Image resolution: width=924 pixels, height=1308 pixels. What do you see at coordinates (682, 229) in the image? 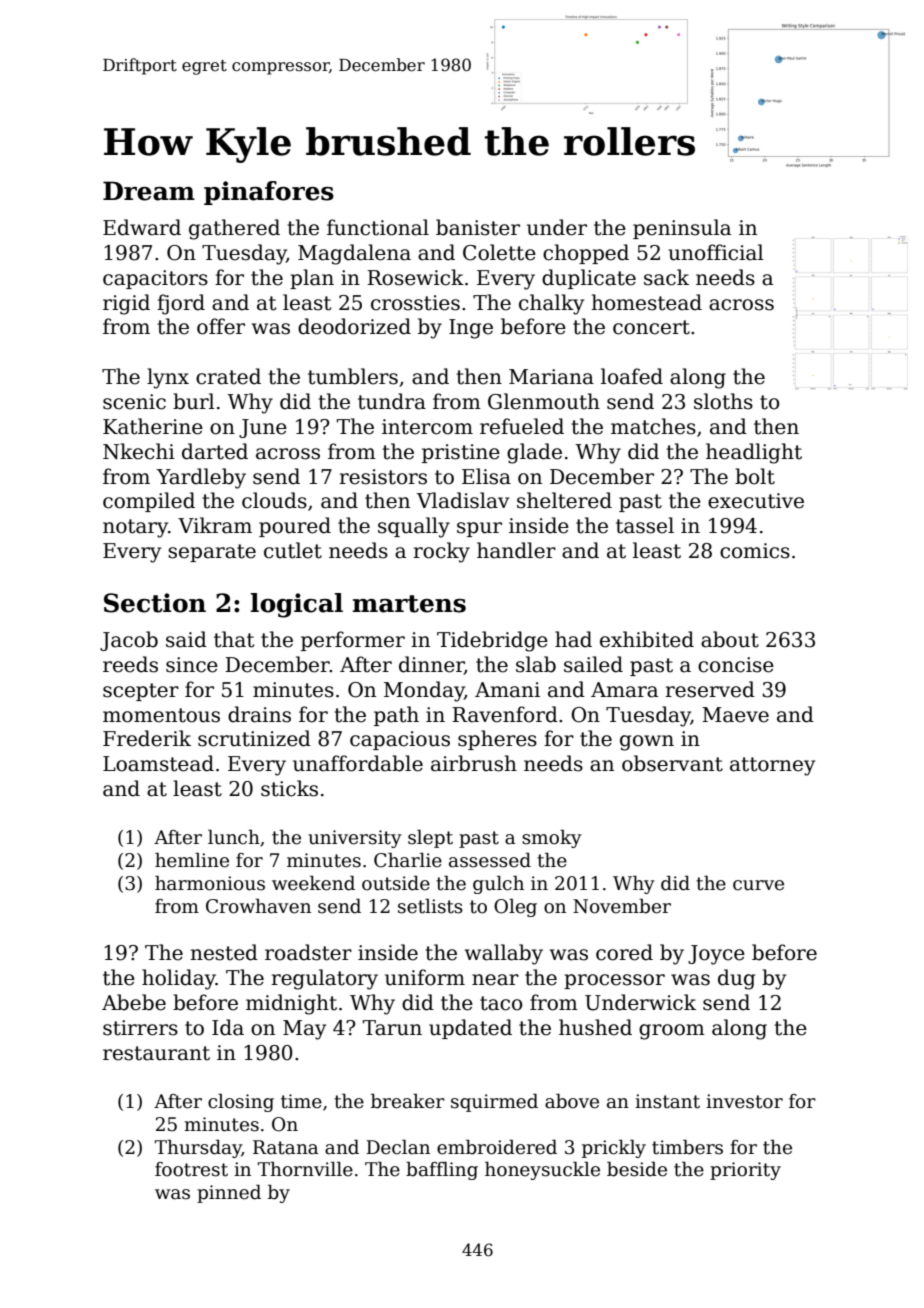
I see `peninsula` at bounding box center [682, 229].
